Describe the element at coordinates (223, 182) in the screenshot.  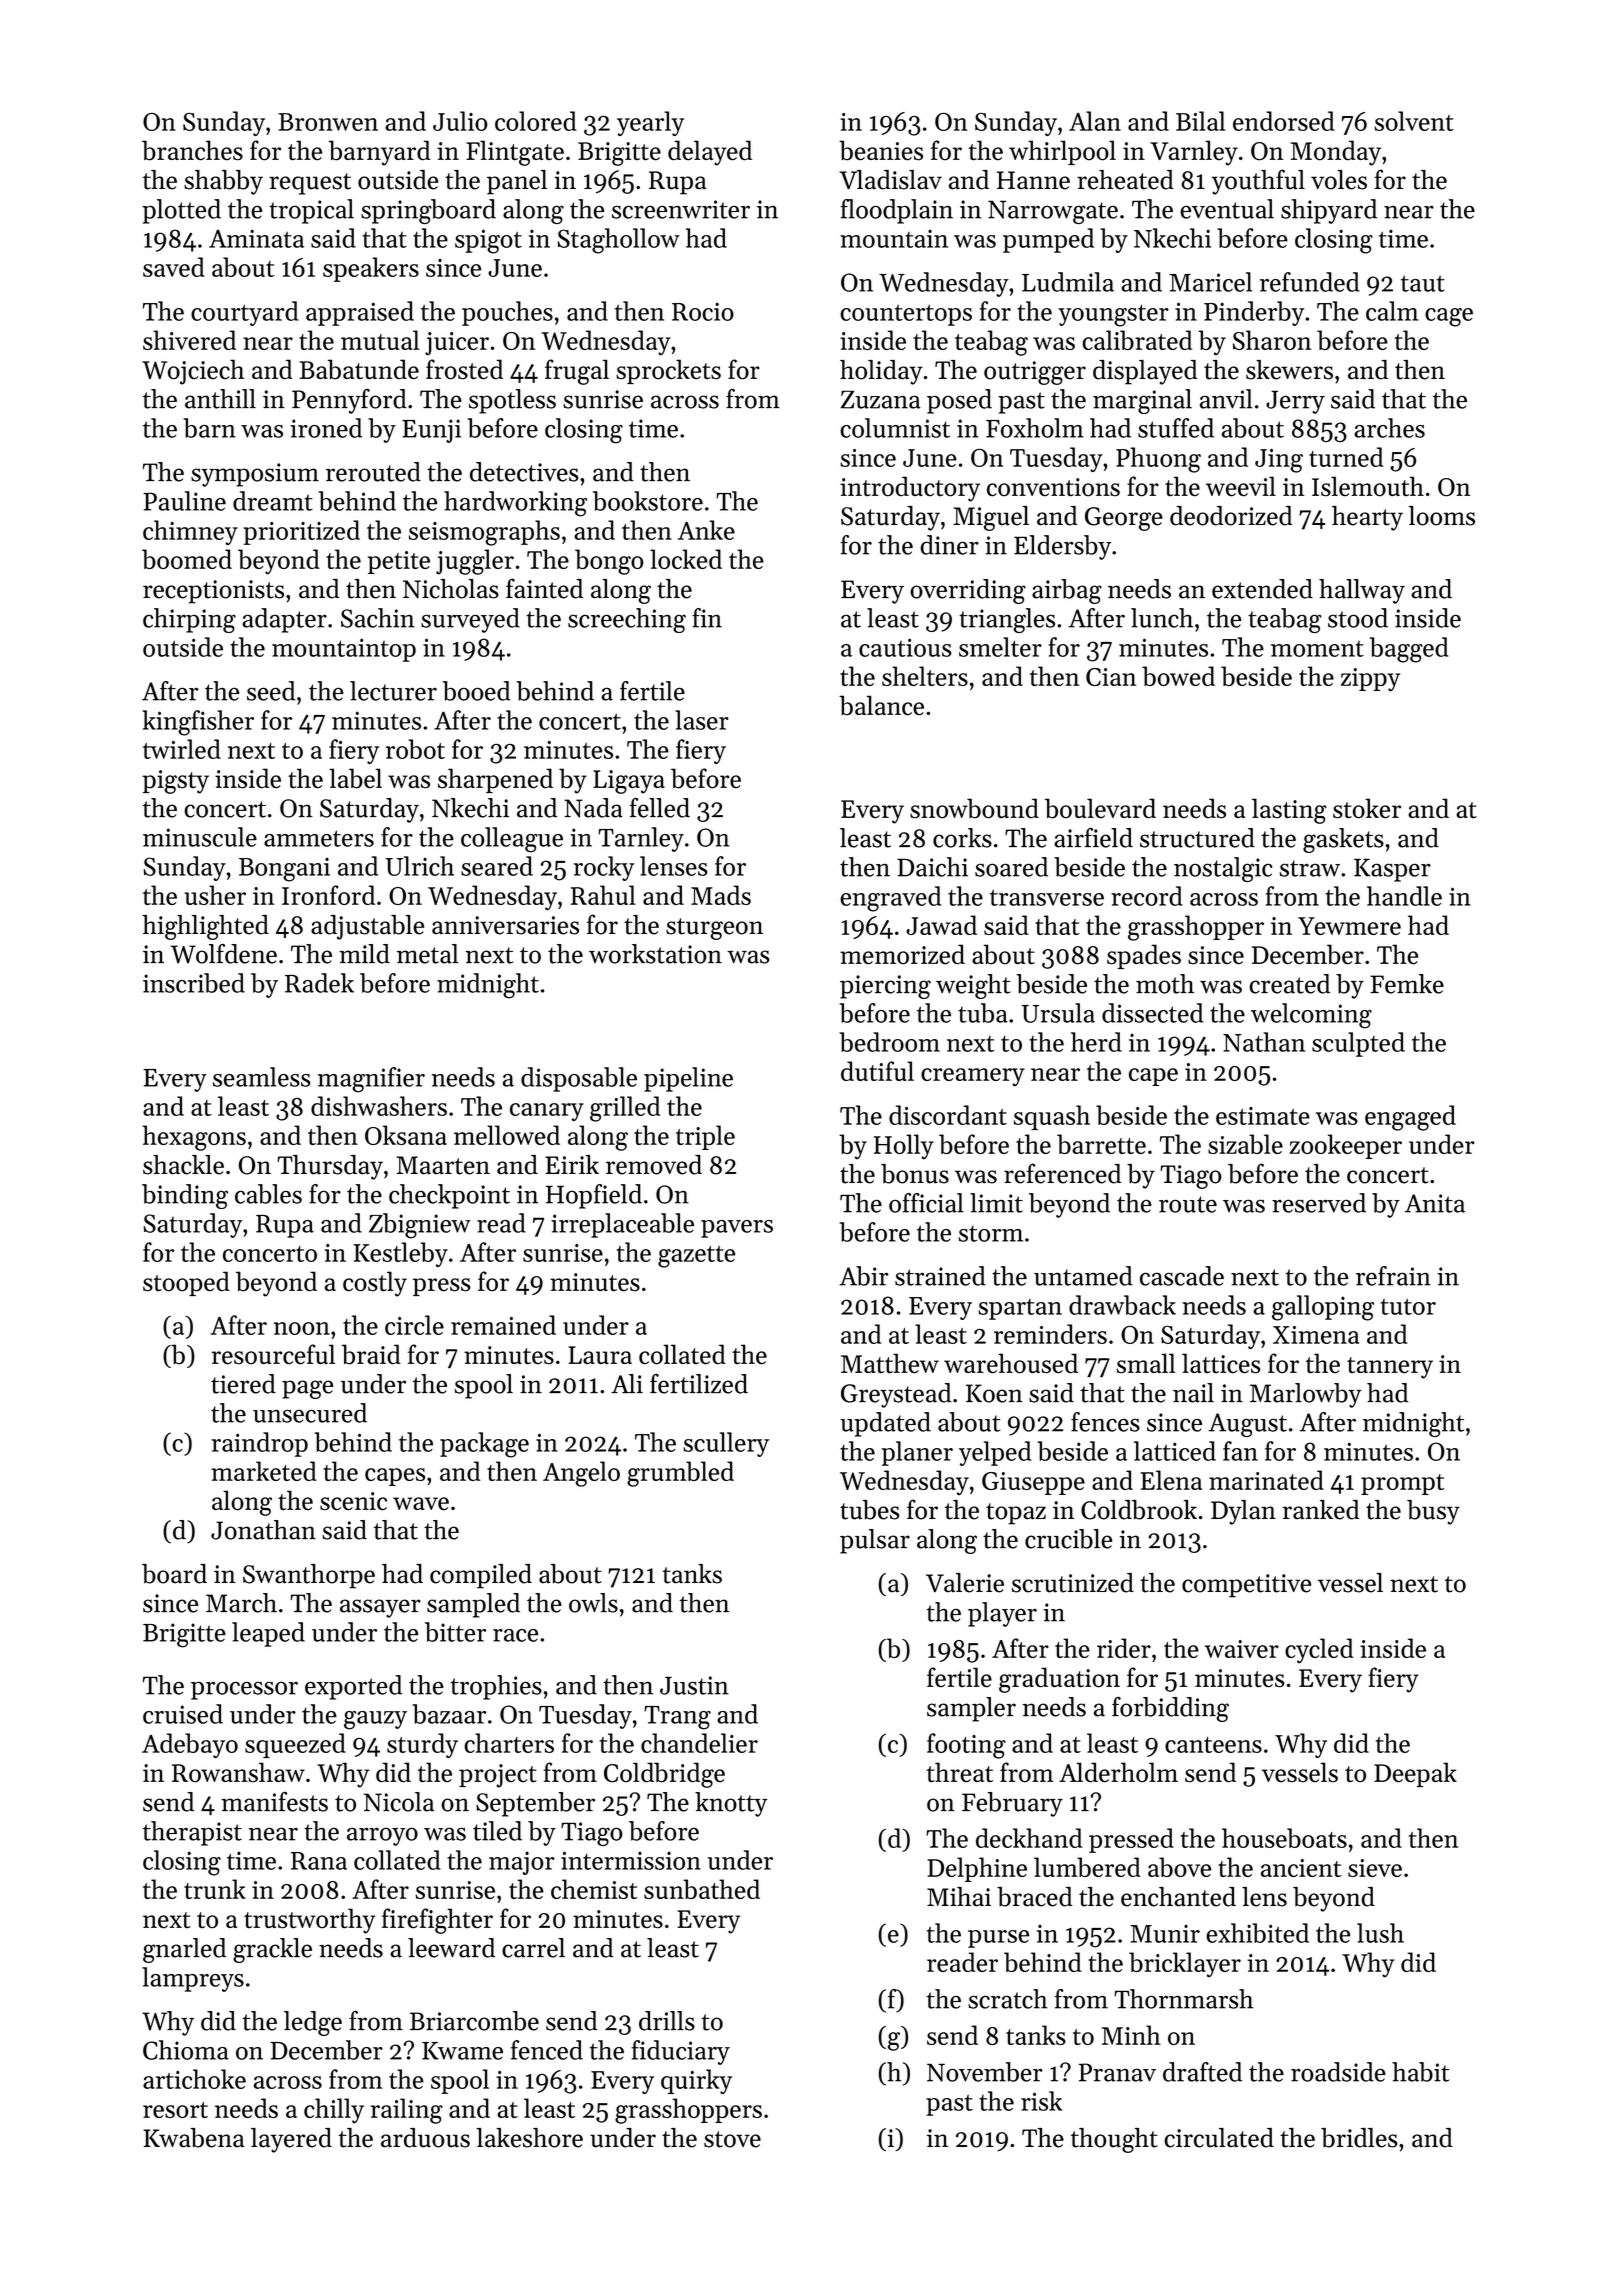
I see `shabby` at that location.
